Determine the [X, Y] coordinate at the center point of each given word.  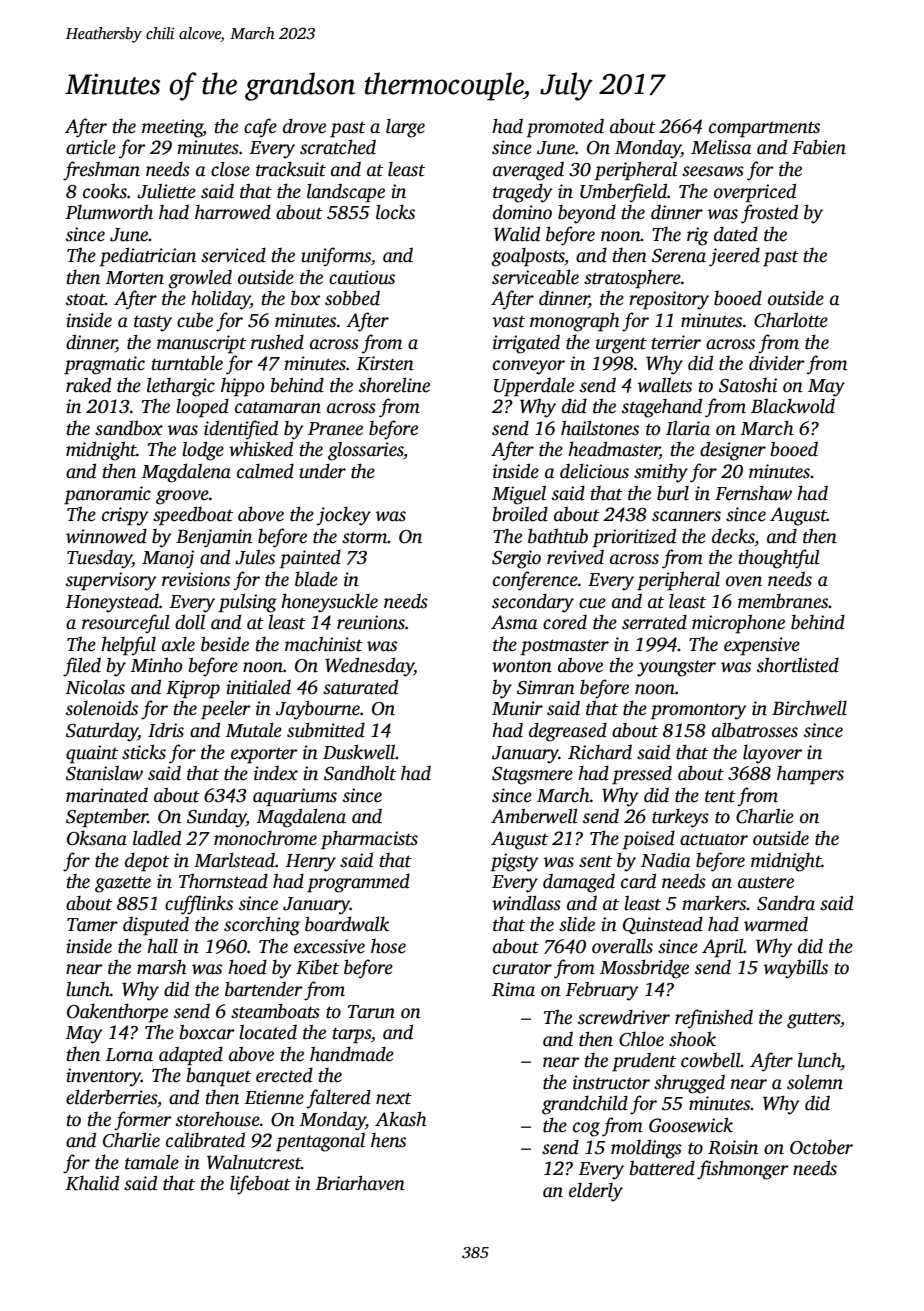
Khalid [92, 1183]
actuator [714, 840]
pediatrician [147, 257]
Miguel [519, 495]
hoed [247, 967]
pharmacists [369, 840]
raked [88, 385]
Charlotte [791, 320]
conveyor [529, 367]
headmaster [614, 450]
